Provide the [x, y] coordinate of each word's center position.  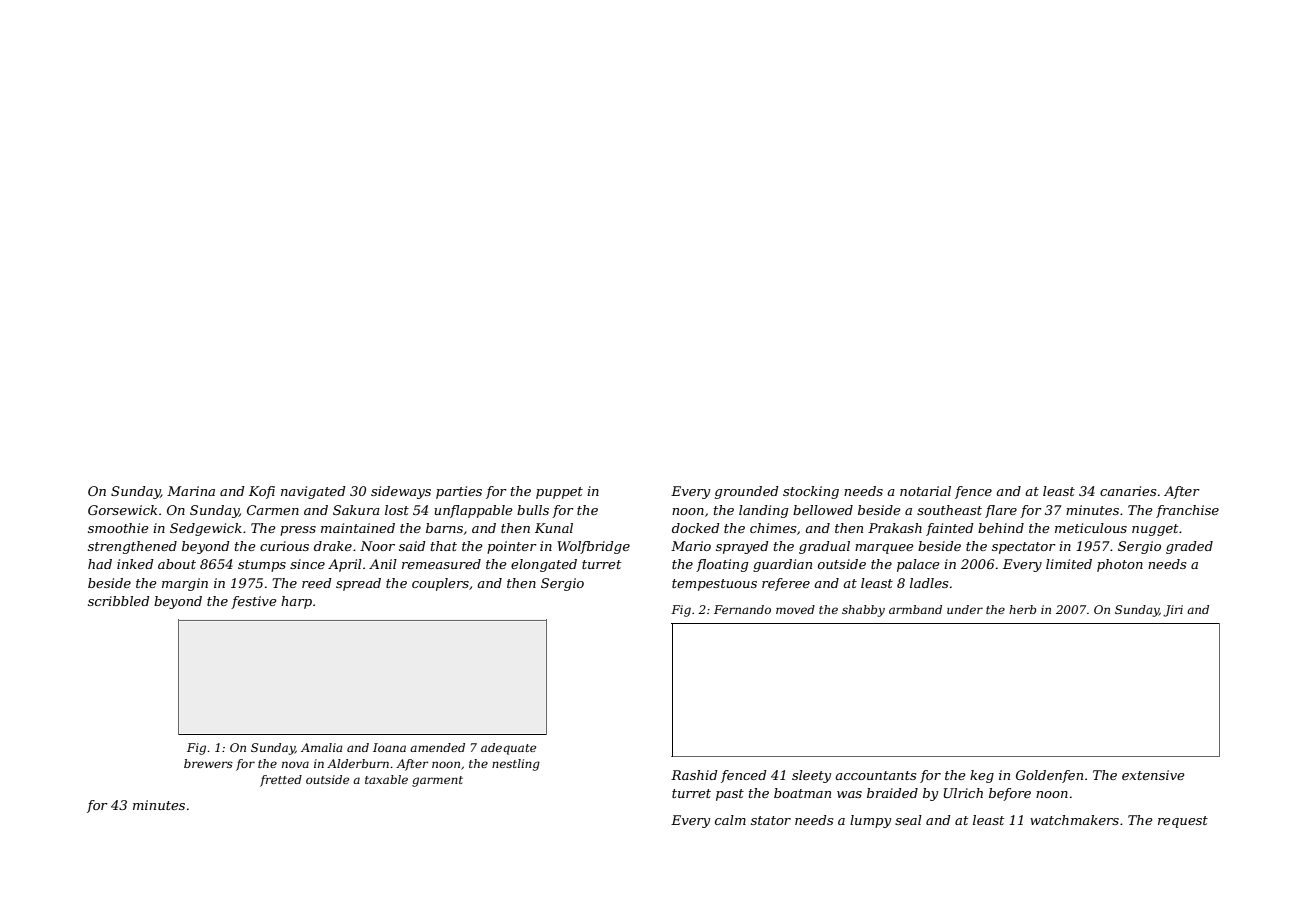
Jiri [1173, 611]
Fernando [742, 609]
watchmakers [1074, 820]
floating [722, 565]
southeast [949, 510]
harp [296, 602]
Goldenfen [1049, 776]
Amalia [322, 747]
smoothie [118, 528]
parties [459, 492]
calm [730, 820]
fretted [281, 781]
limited [1069, 564]
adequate [508, 749]
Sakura [356, 510]
